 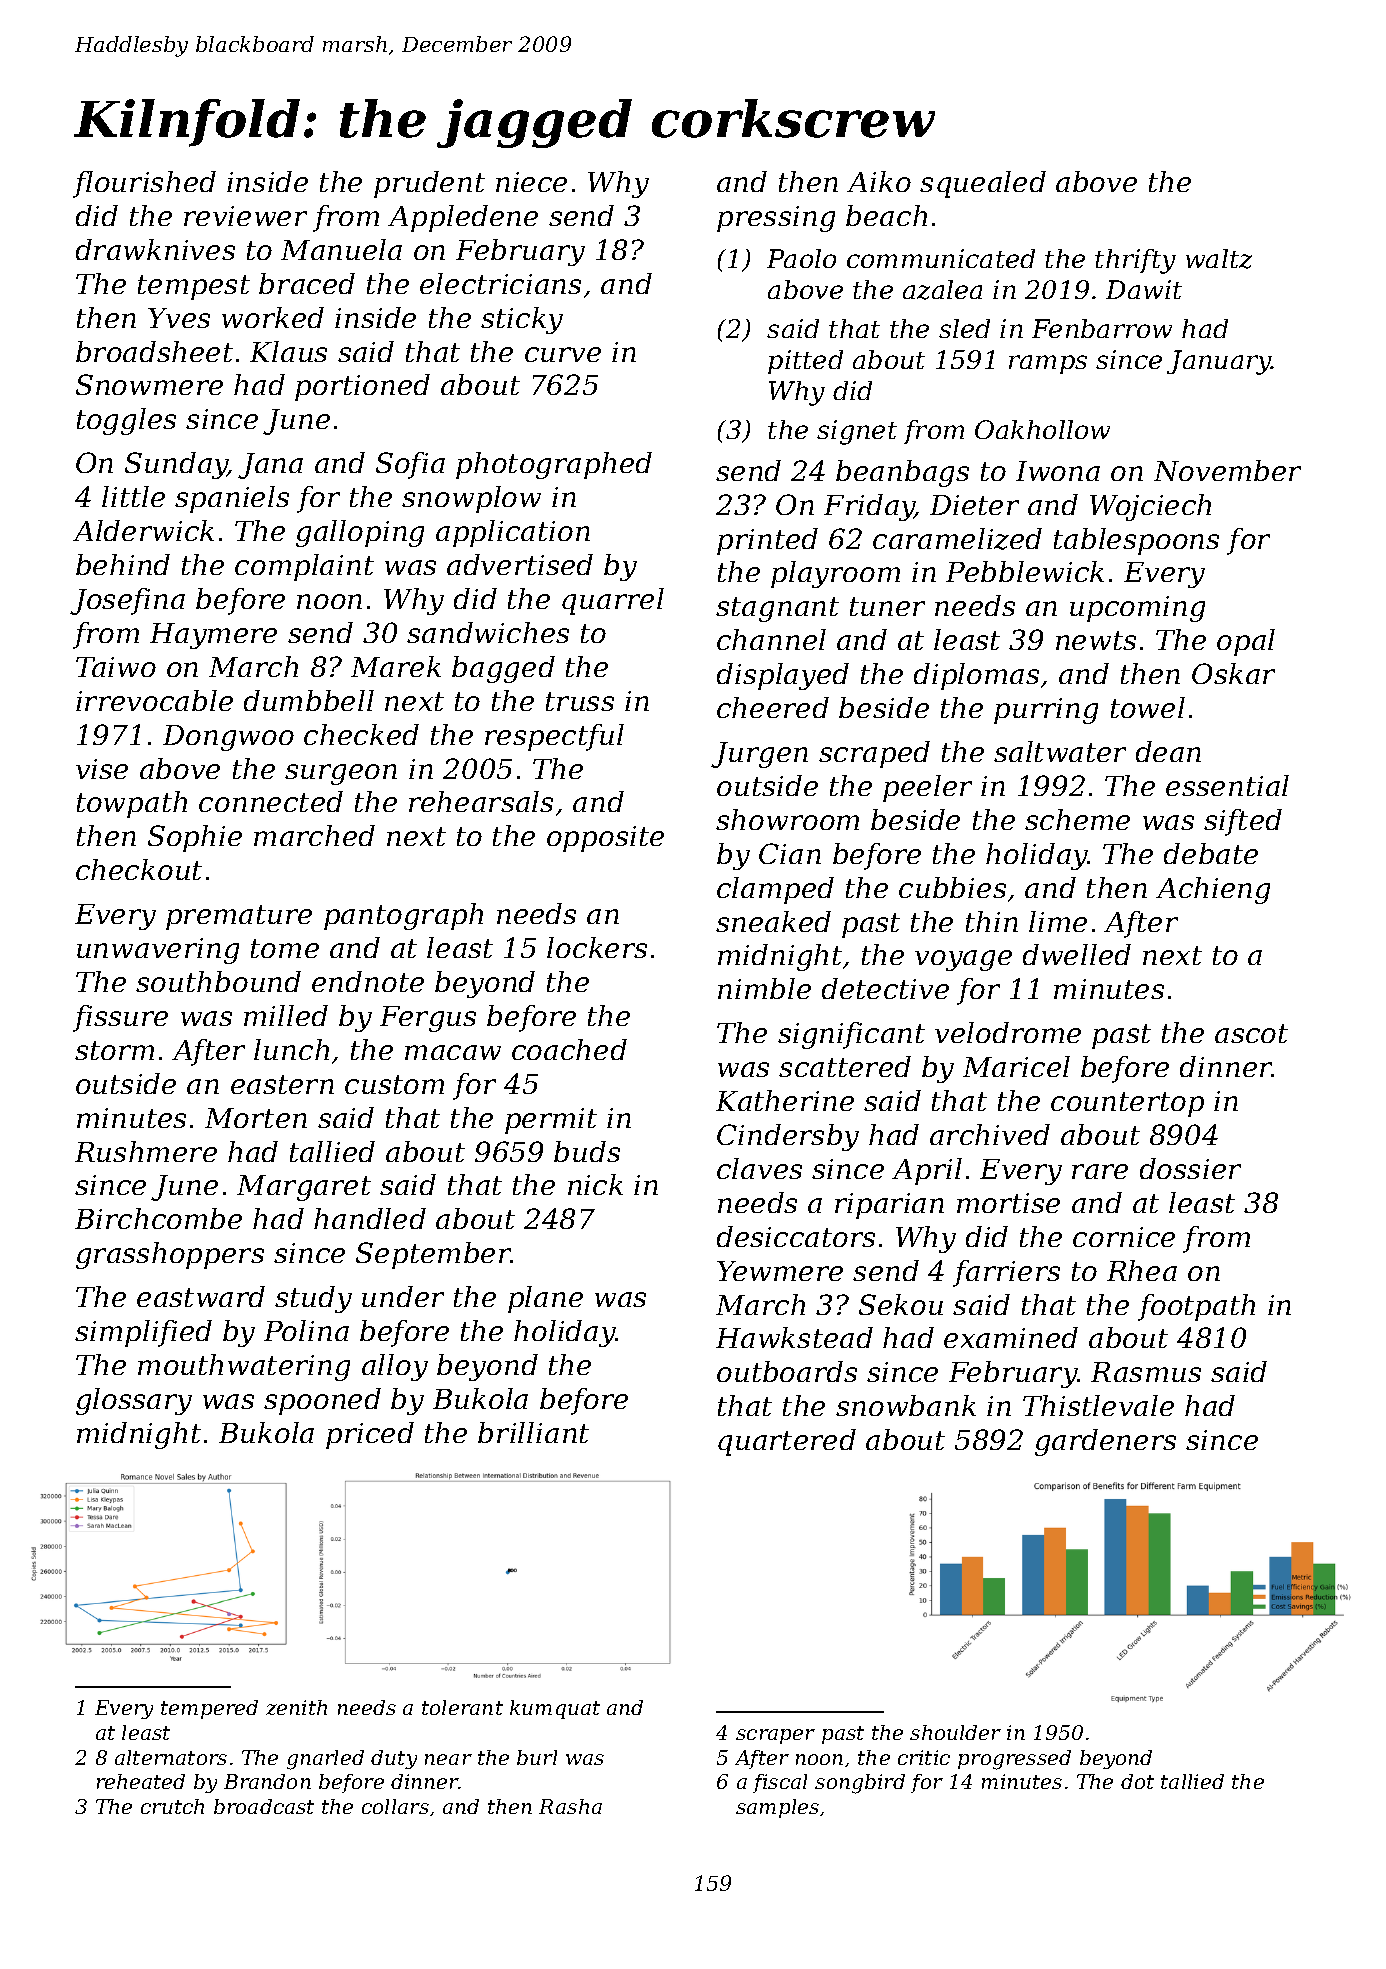 I want to click on Rushmere, so click(x=146, y=1151).
